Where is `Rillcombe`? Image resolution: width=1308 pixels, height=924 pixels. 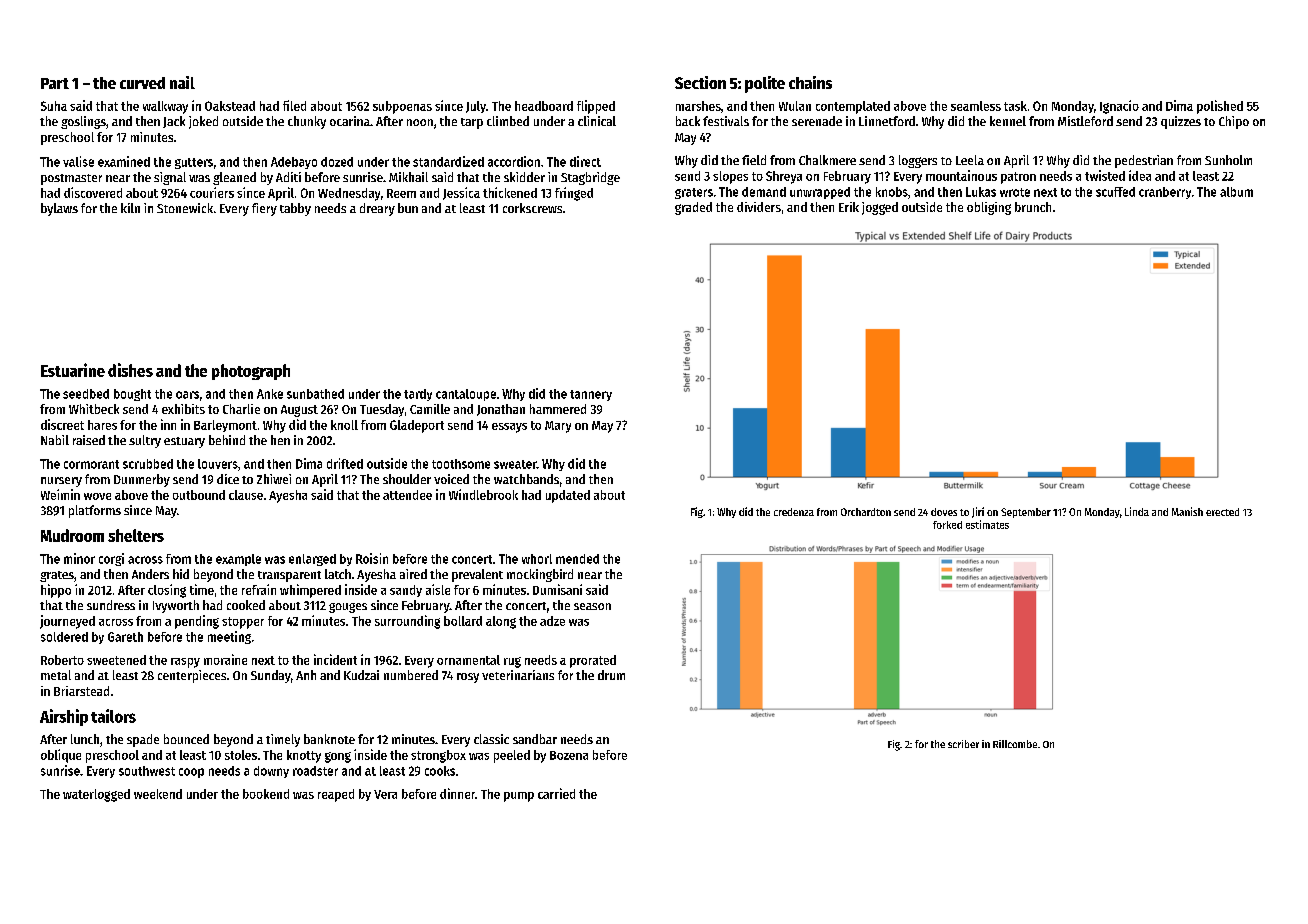
Rillcombe is located at coordinates (1015, 744).
